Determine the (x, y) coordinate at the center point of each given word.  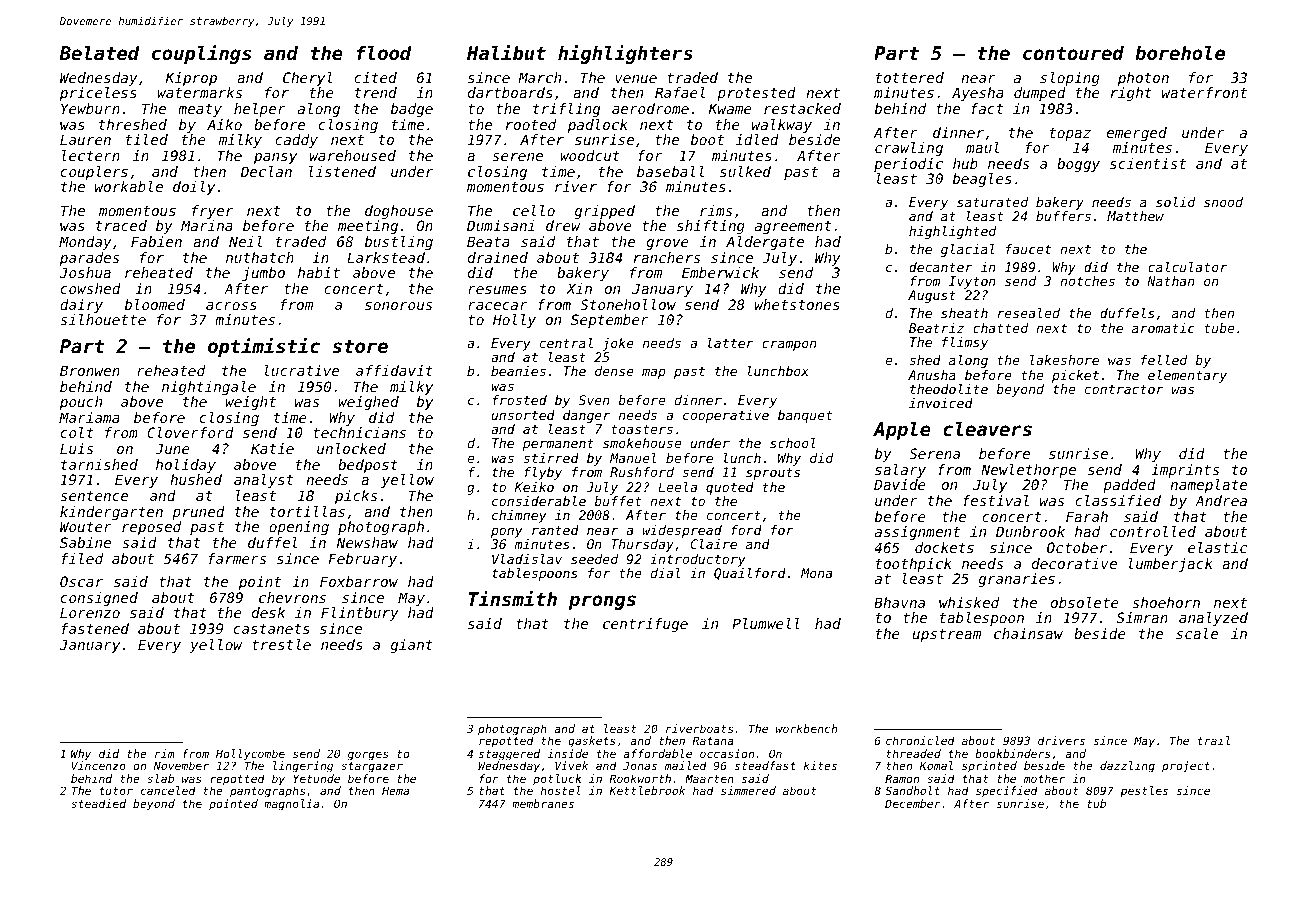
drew (563, 225)
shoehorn (1166, 602)
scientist (1148, 163)
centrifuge (645, 625)
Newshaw (367, 542)
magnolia (291, 805)
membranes (543, 803)
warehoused (353, 155)
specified (1007, 792)
